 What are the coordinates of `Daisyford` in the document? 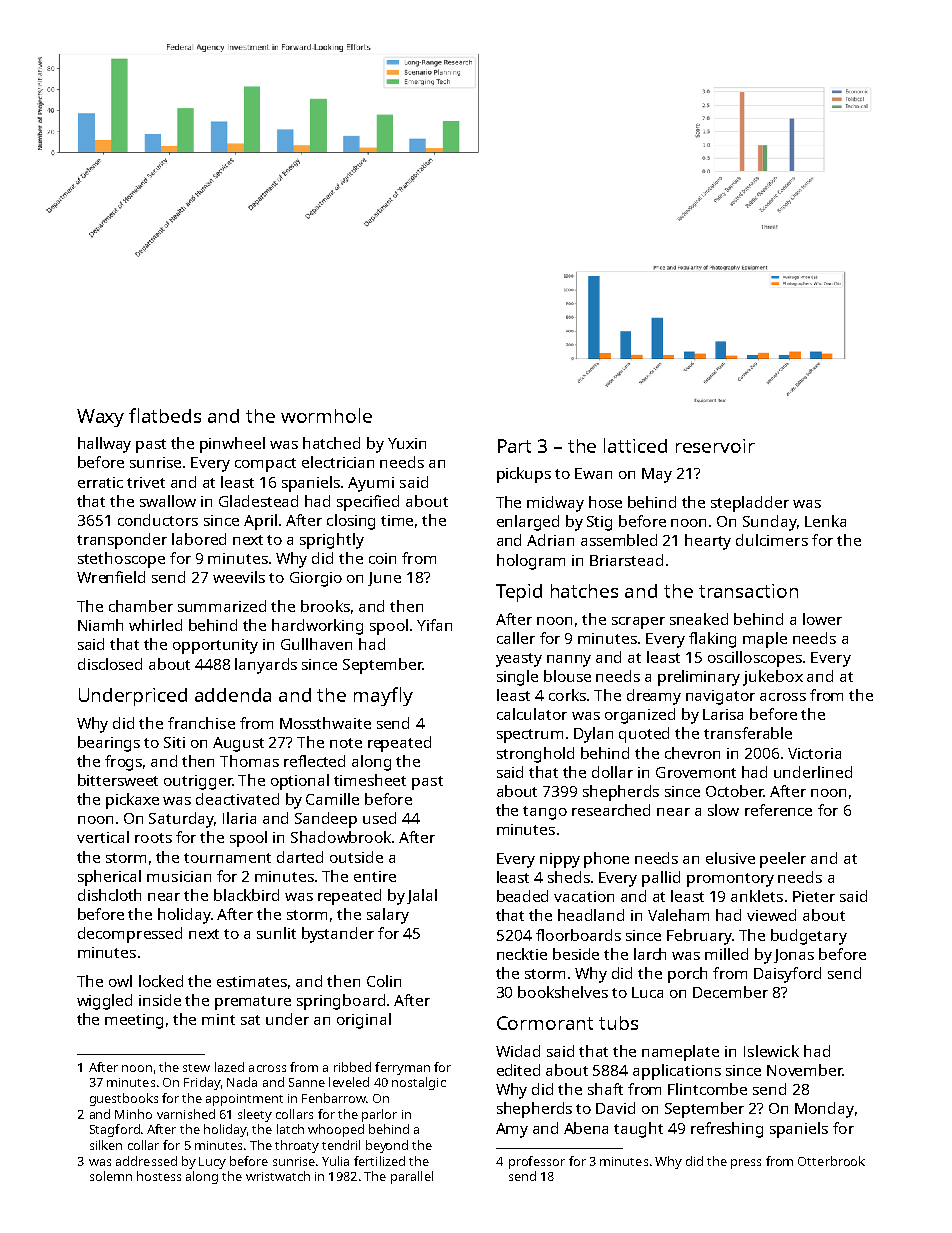 It's located at (787, 975).
